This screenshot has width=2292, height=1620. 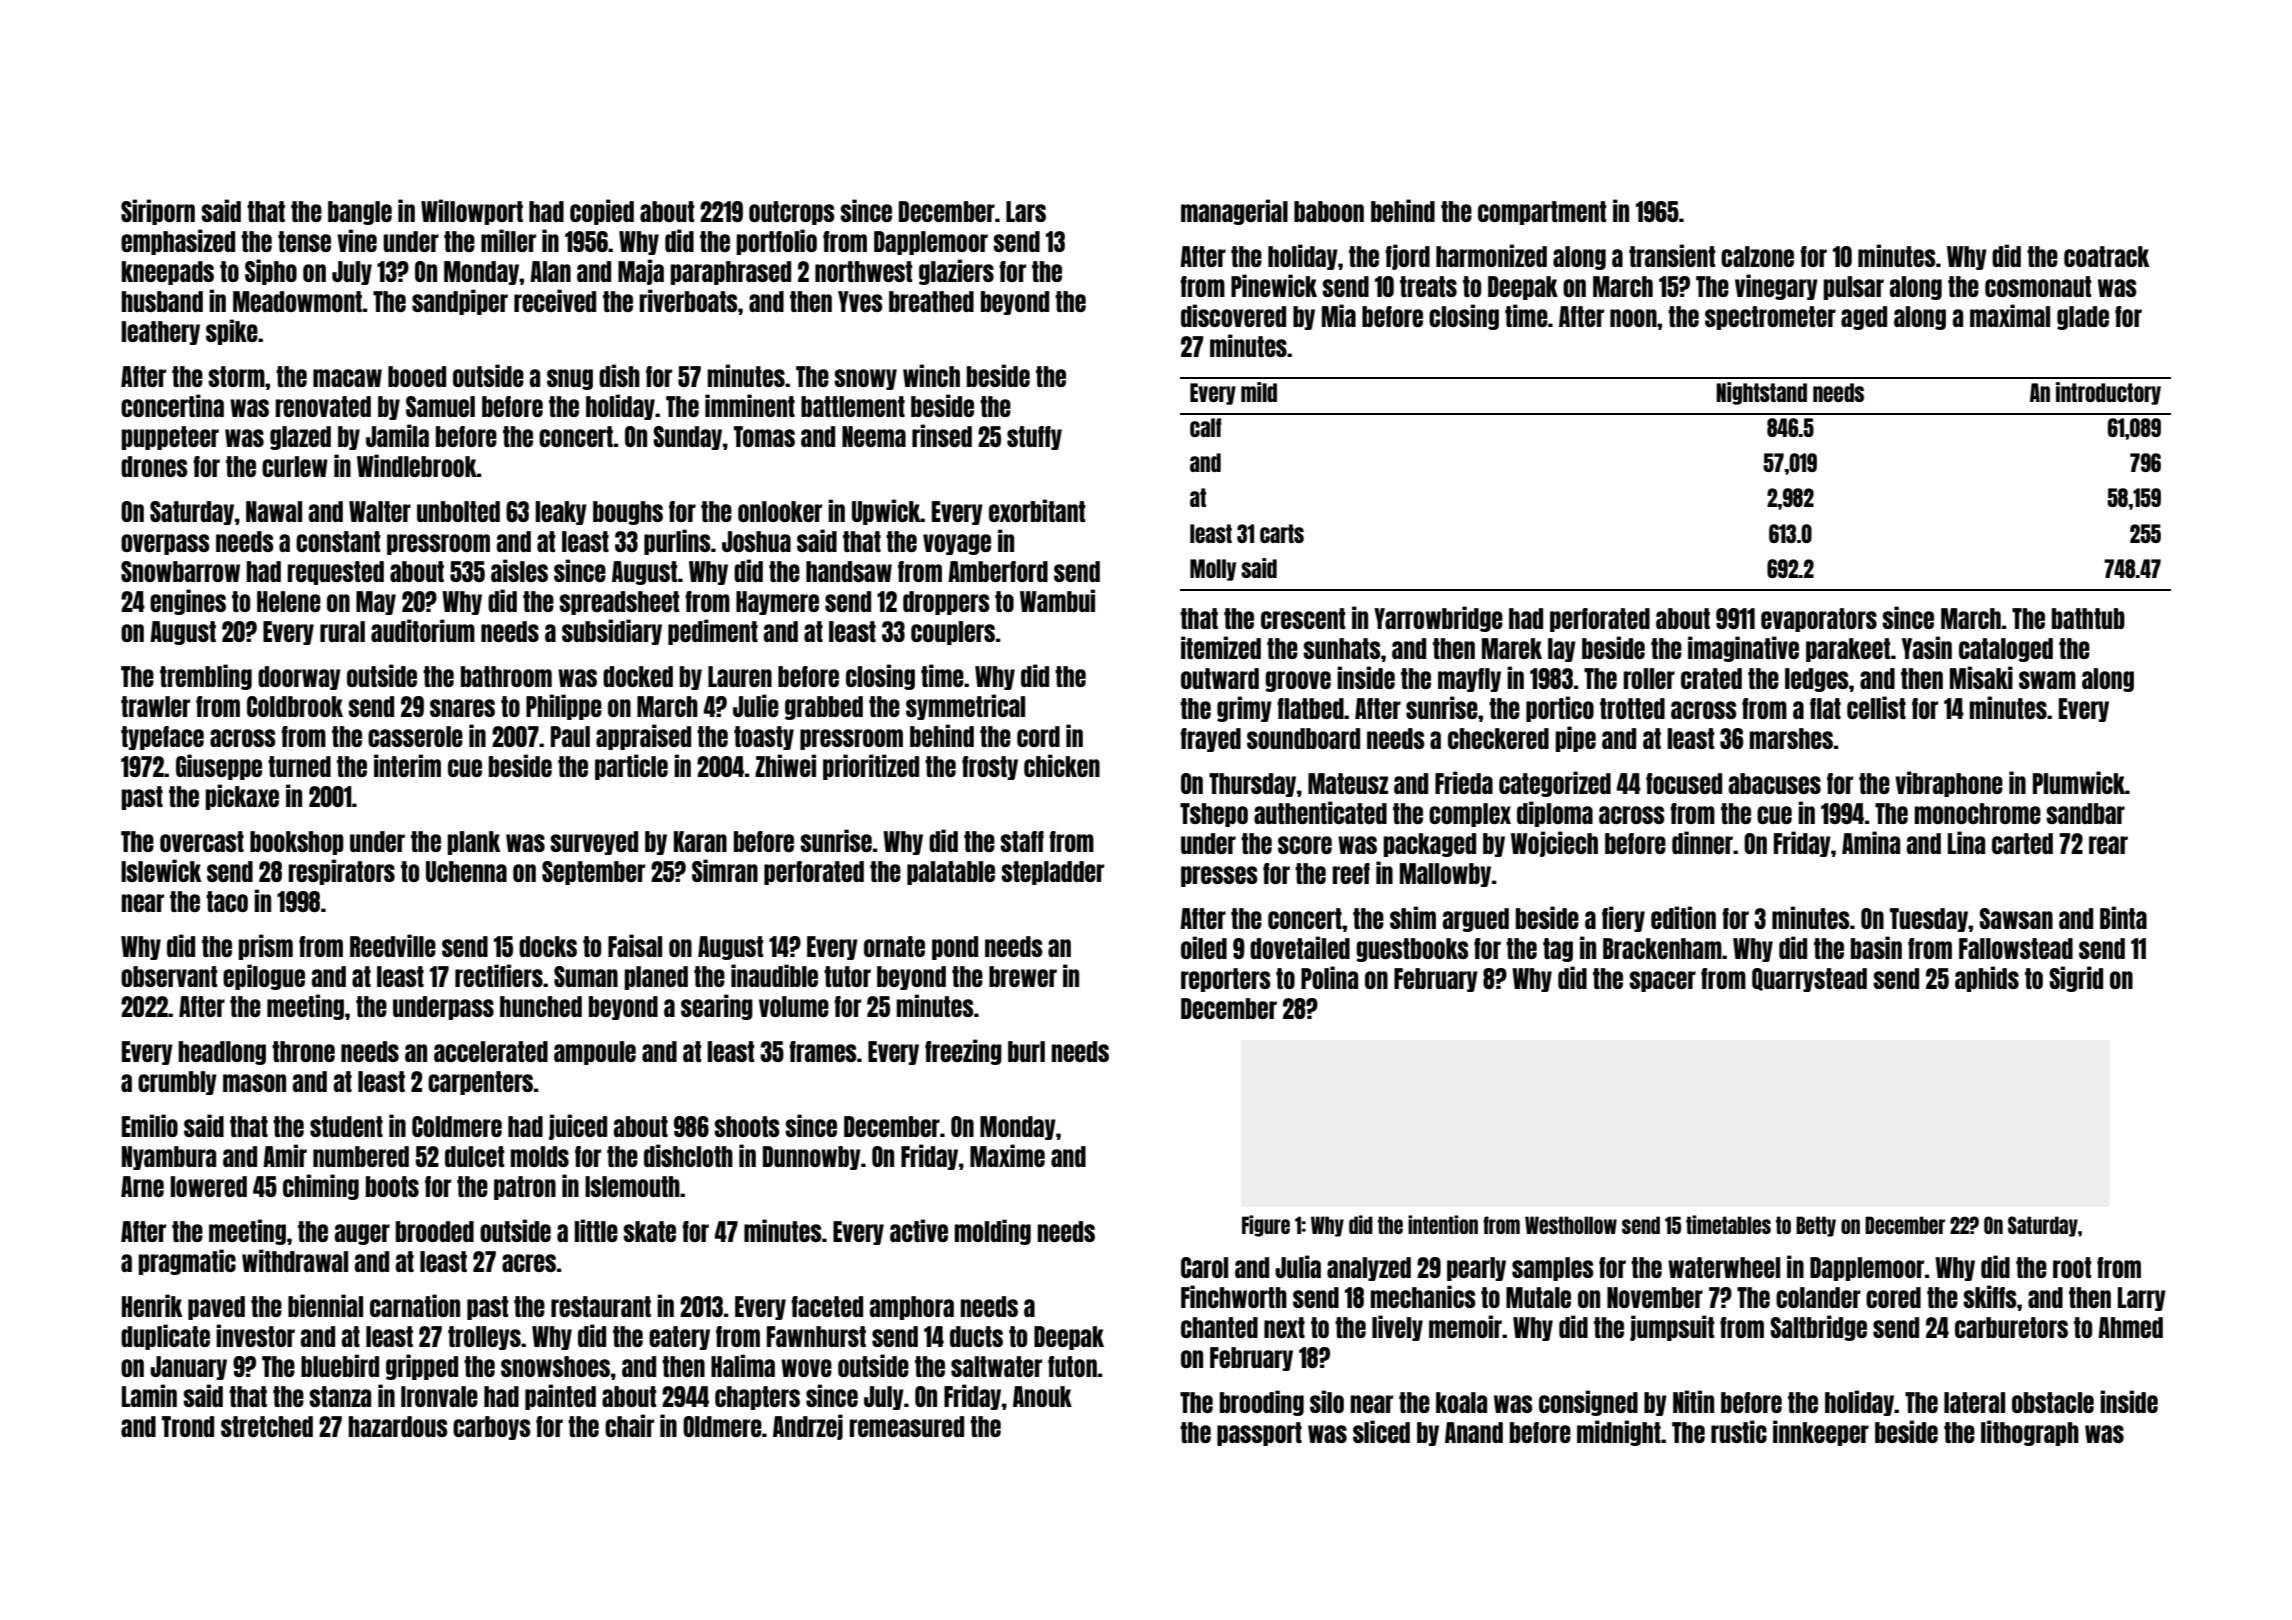 What do you see at coordinates (2088, 618) in the screenshot?
I see `bathtub` at bounding box center [2088, 618].
